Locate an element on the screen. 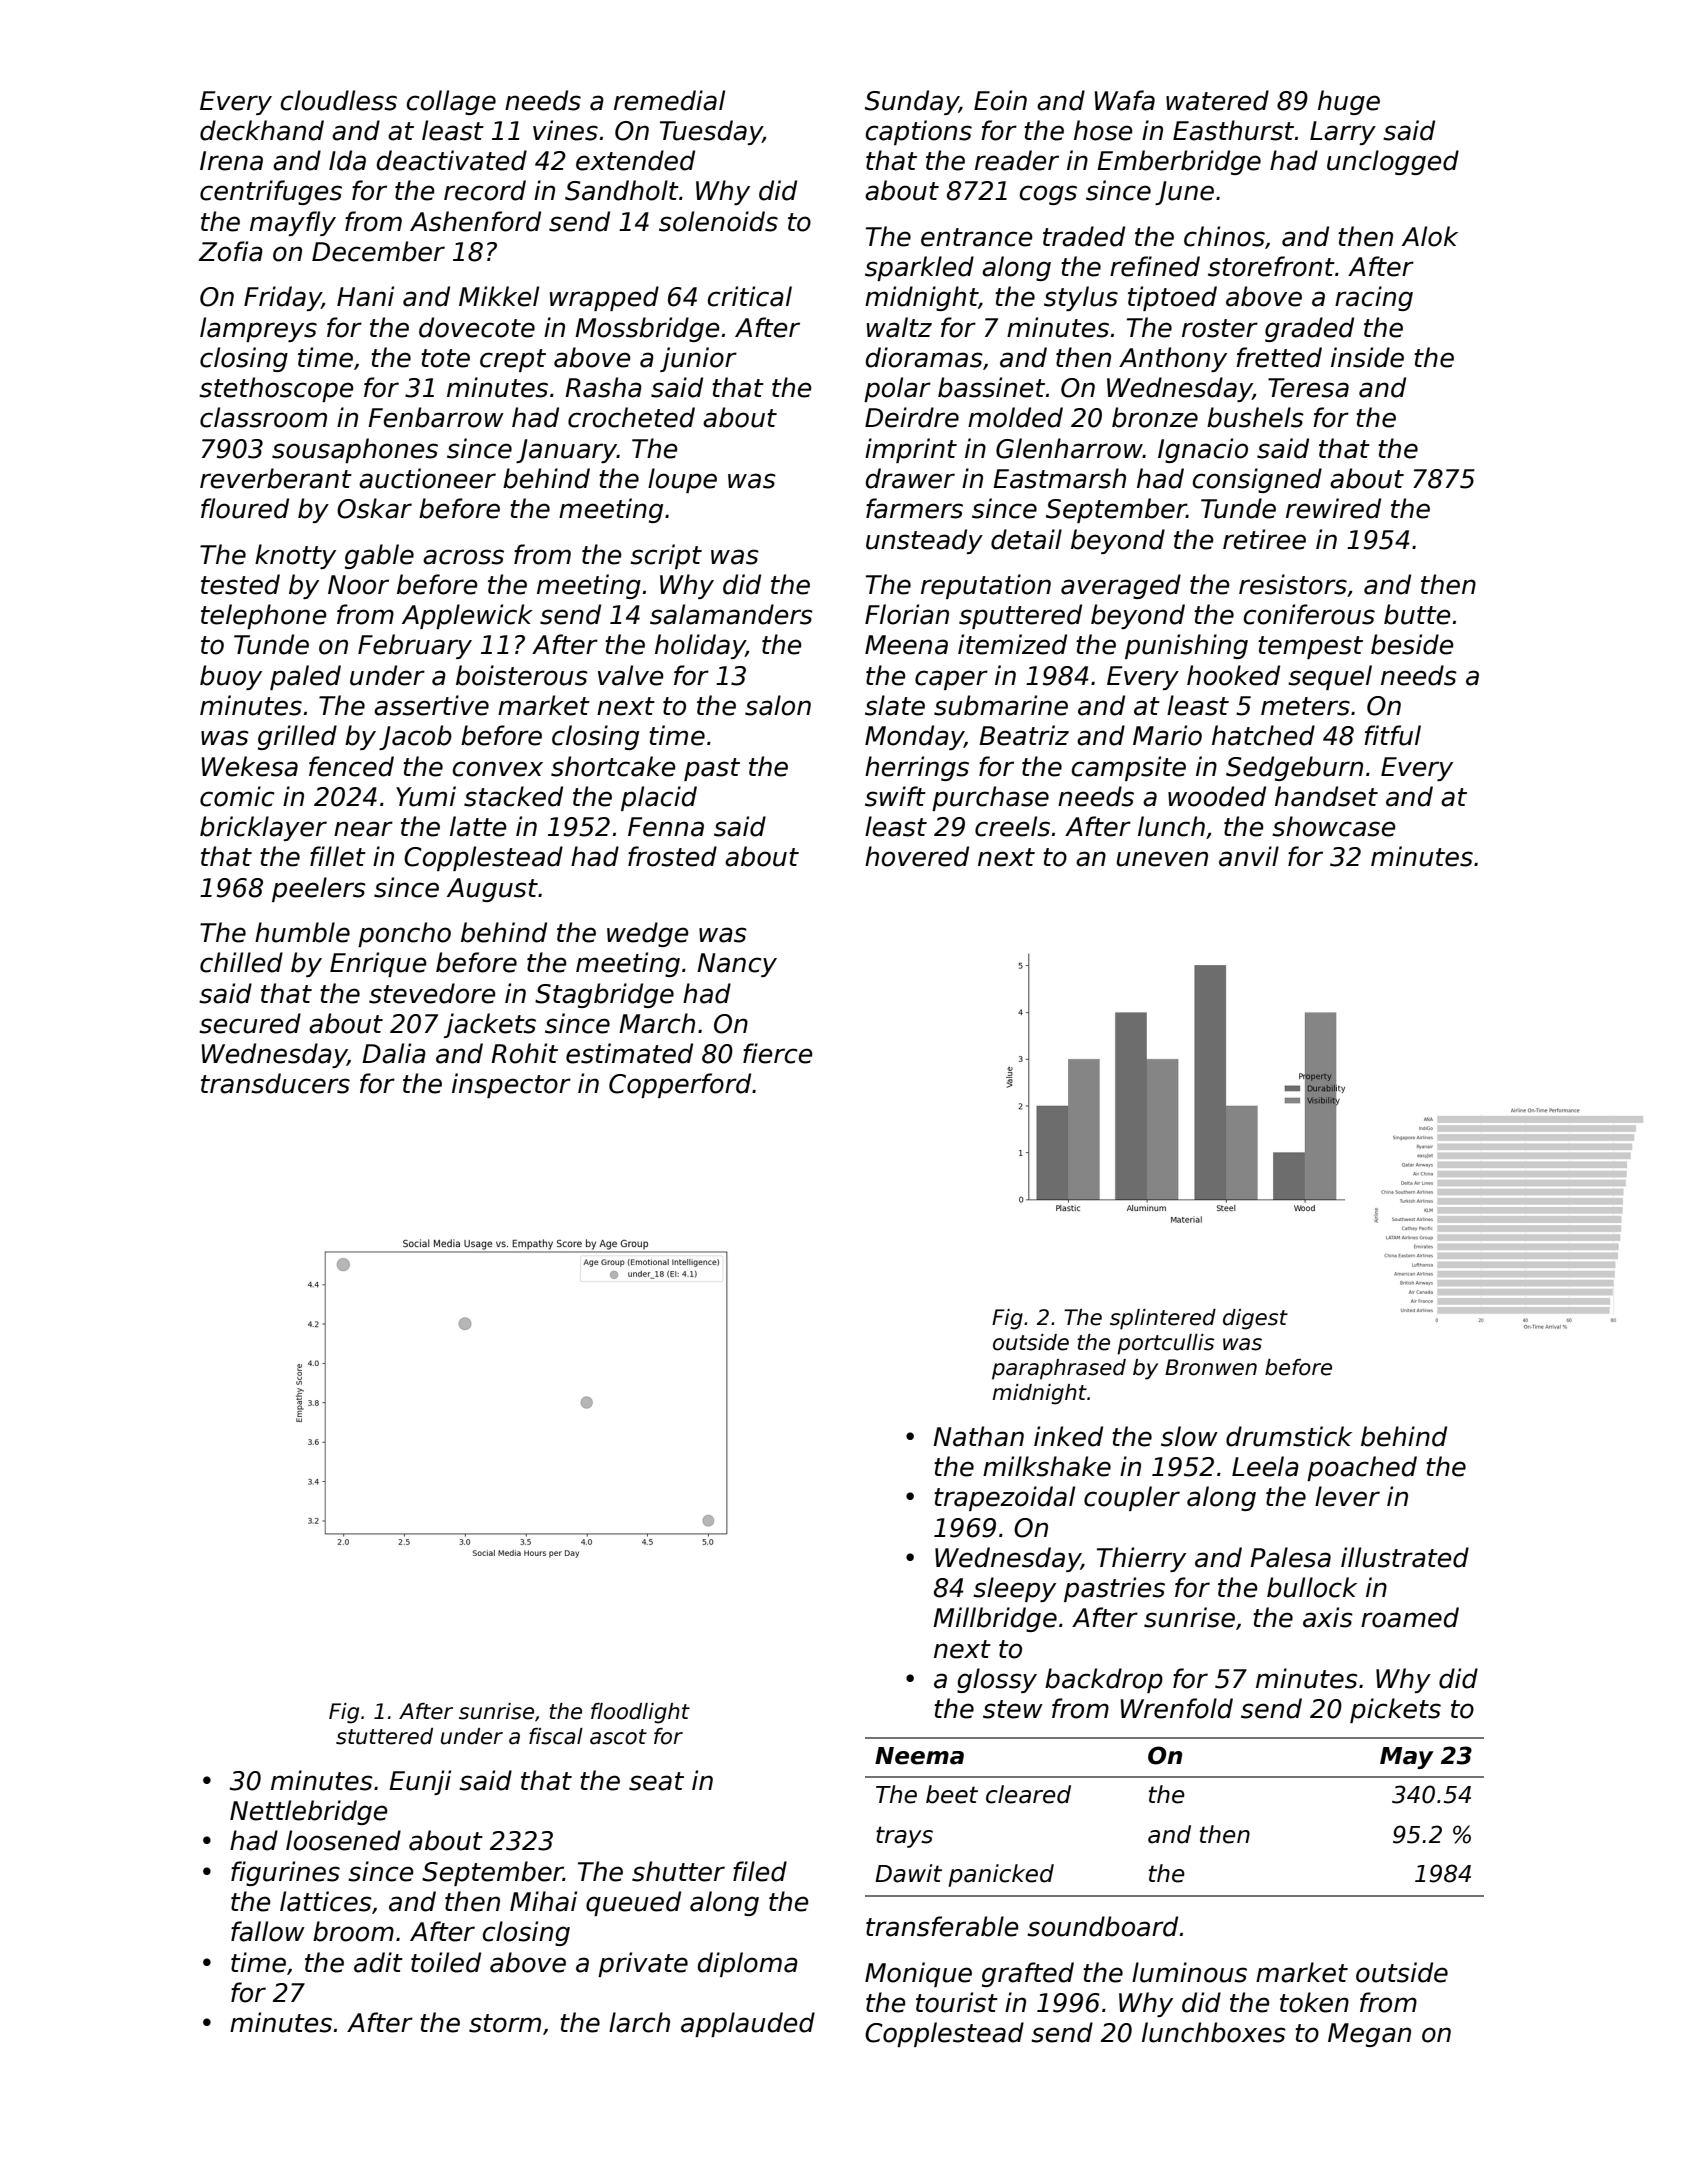 Image resolution: width=1683 pixels, height=2178 pixels. stuttered is located at coordinates (384, 1736).
